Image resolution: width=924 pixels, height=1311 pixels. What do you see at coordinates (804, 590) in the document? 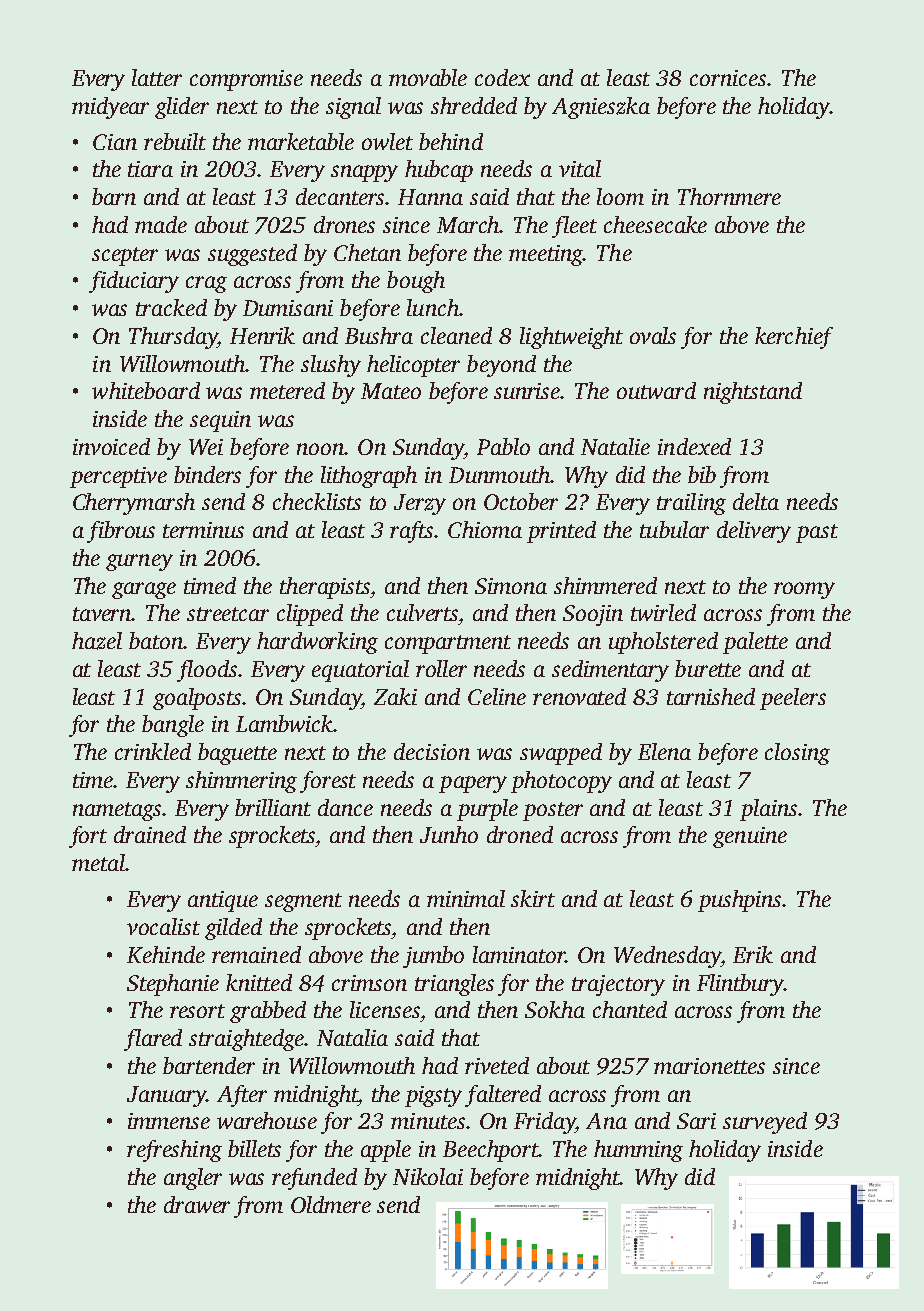
I see `roomy` at bounding box center [804, 590].
